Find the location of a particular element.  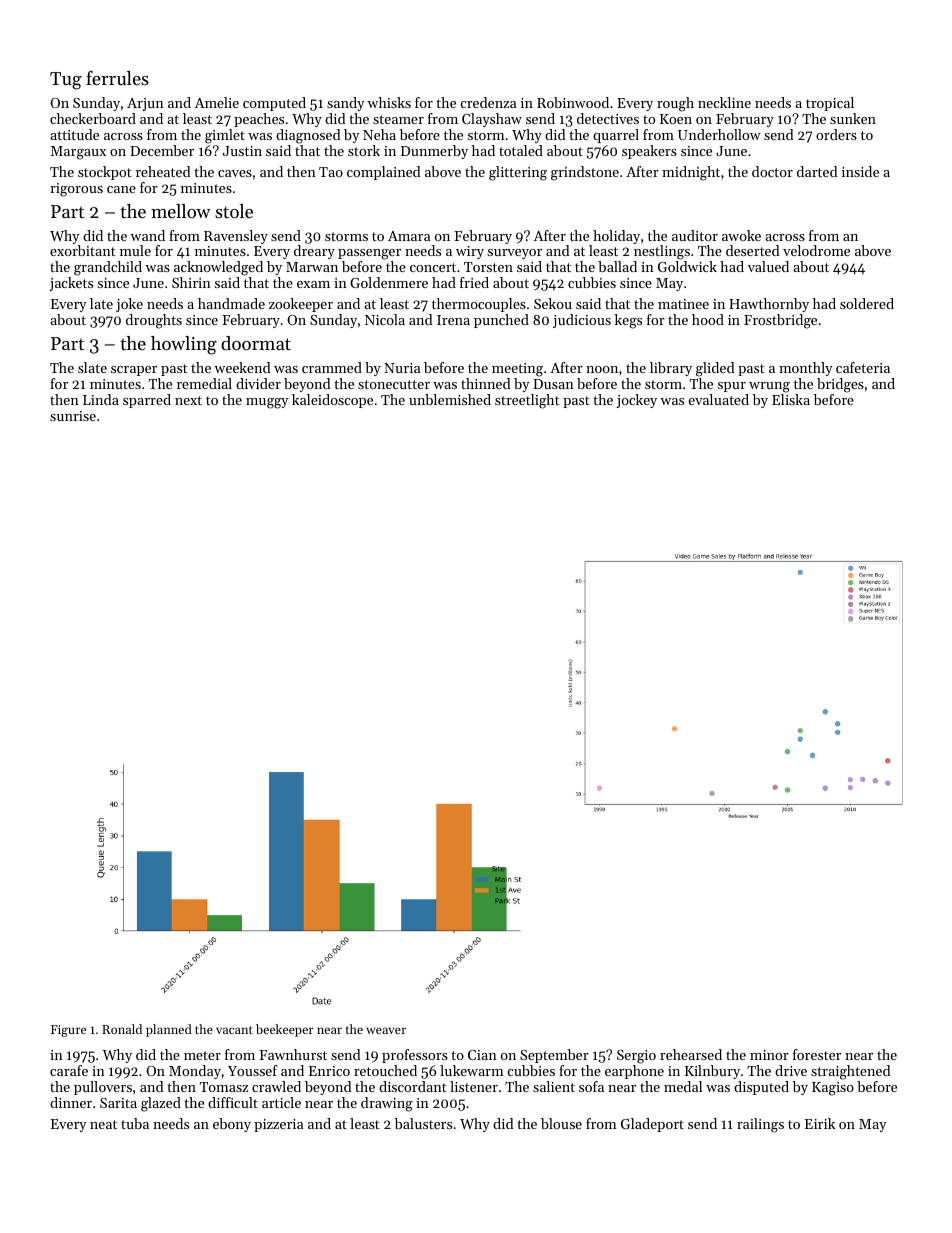

Cian is located at coordinates (482, 1055).
